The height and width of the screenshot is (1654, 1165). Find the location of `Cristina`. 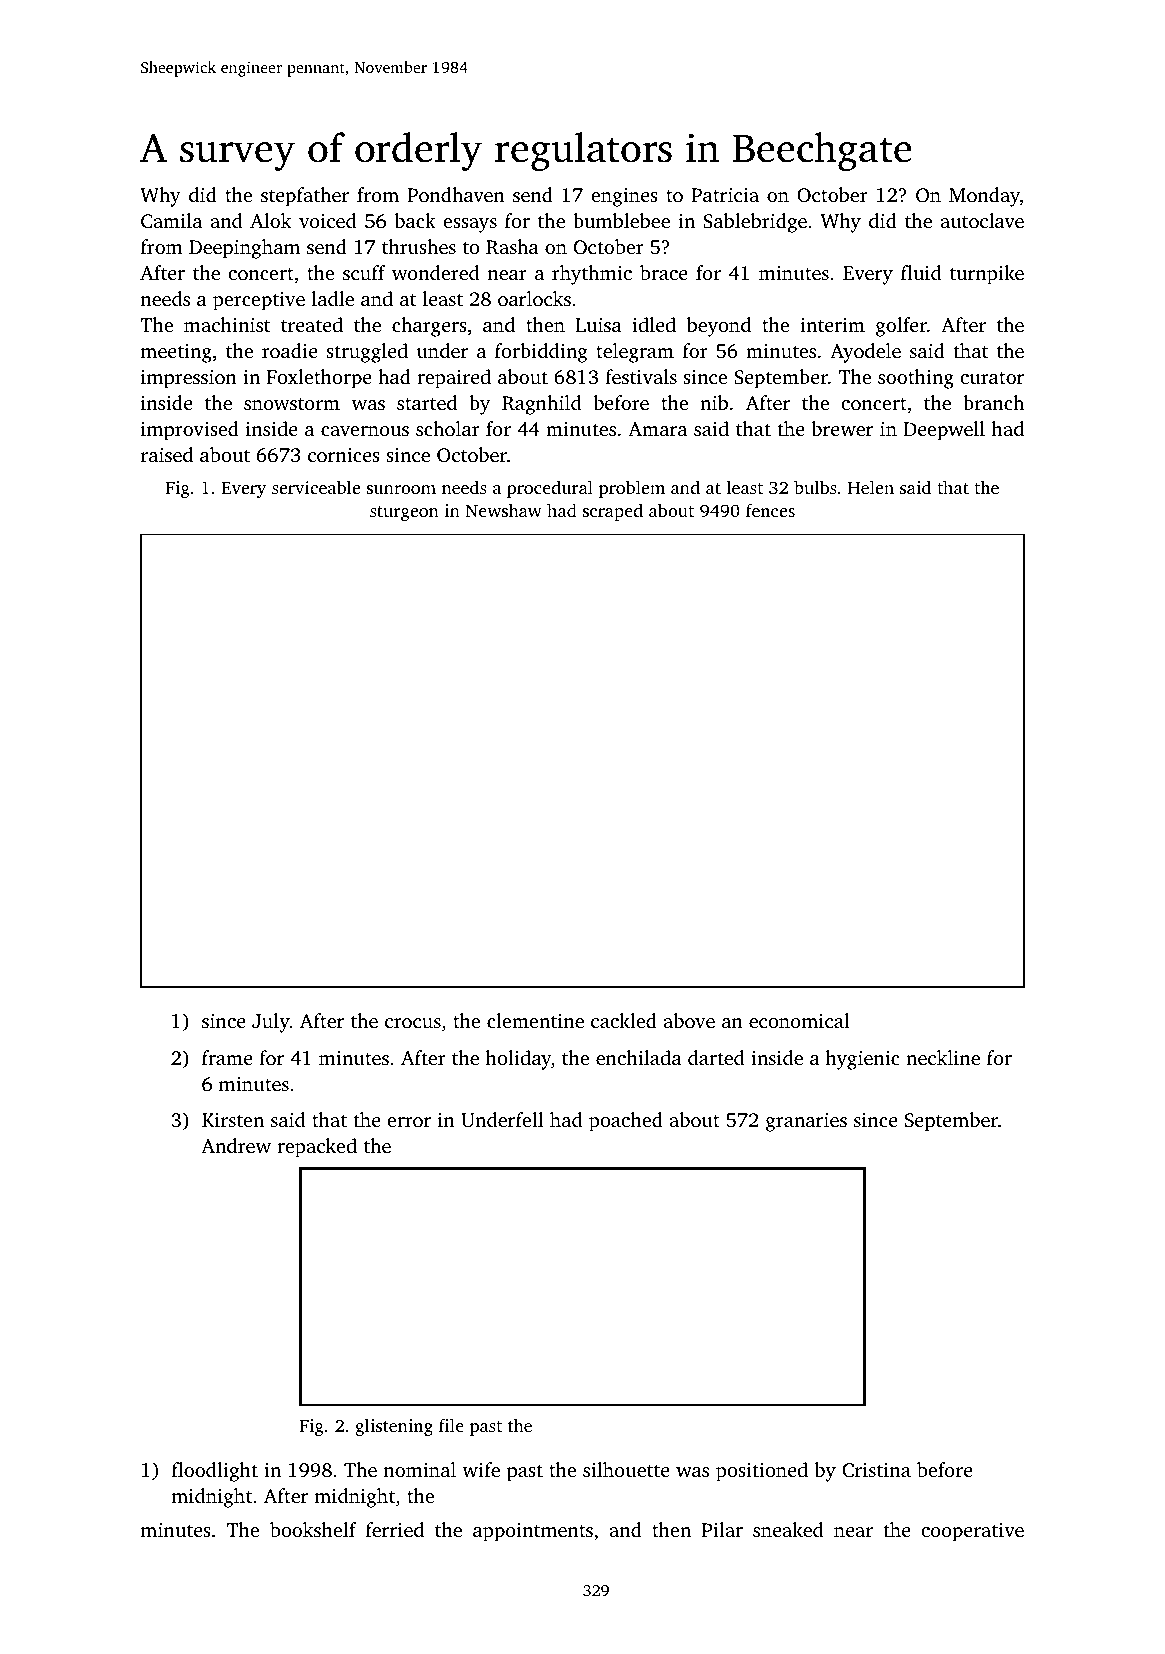

Cristina is located at coordinates (876, 1470).
